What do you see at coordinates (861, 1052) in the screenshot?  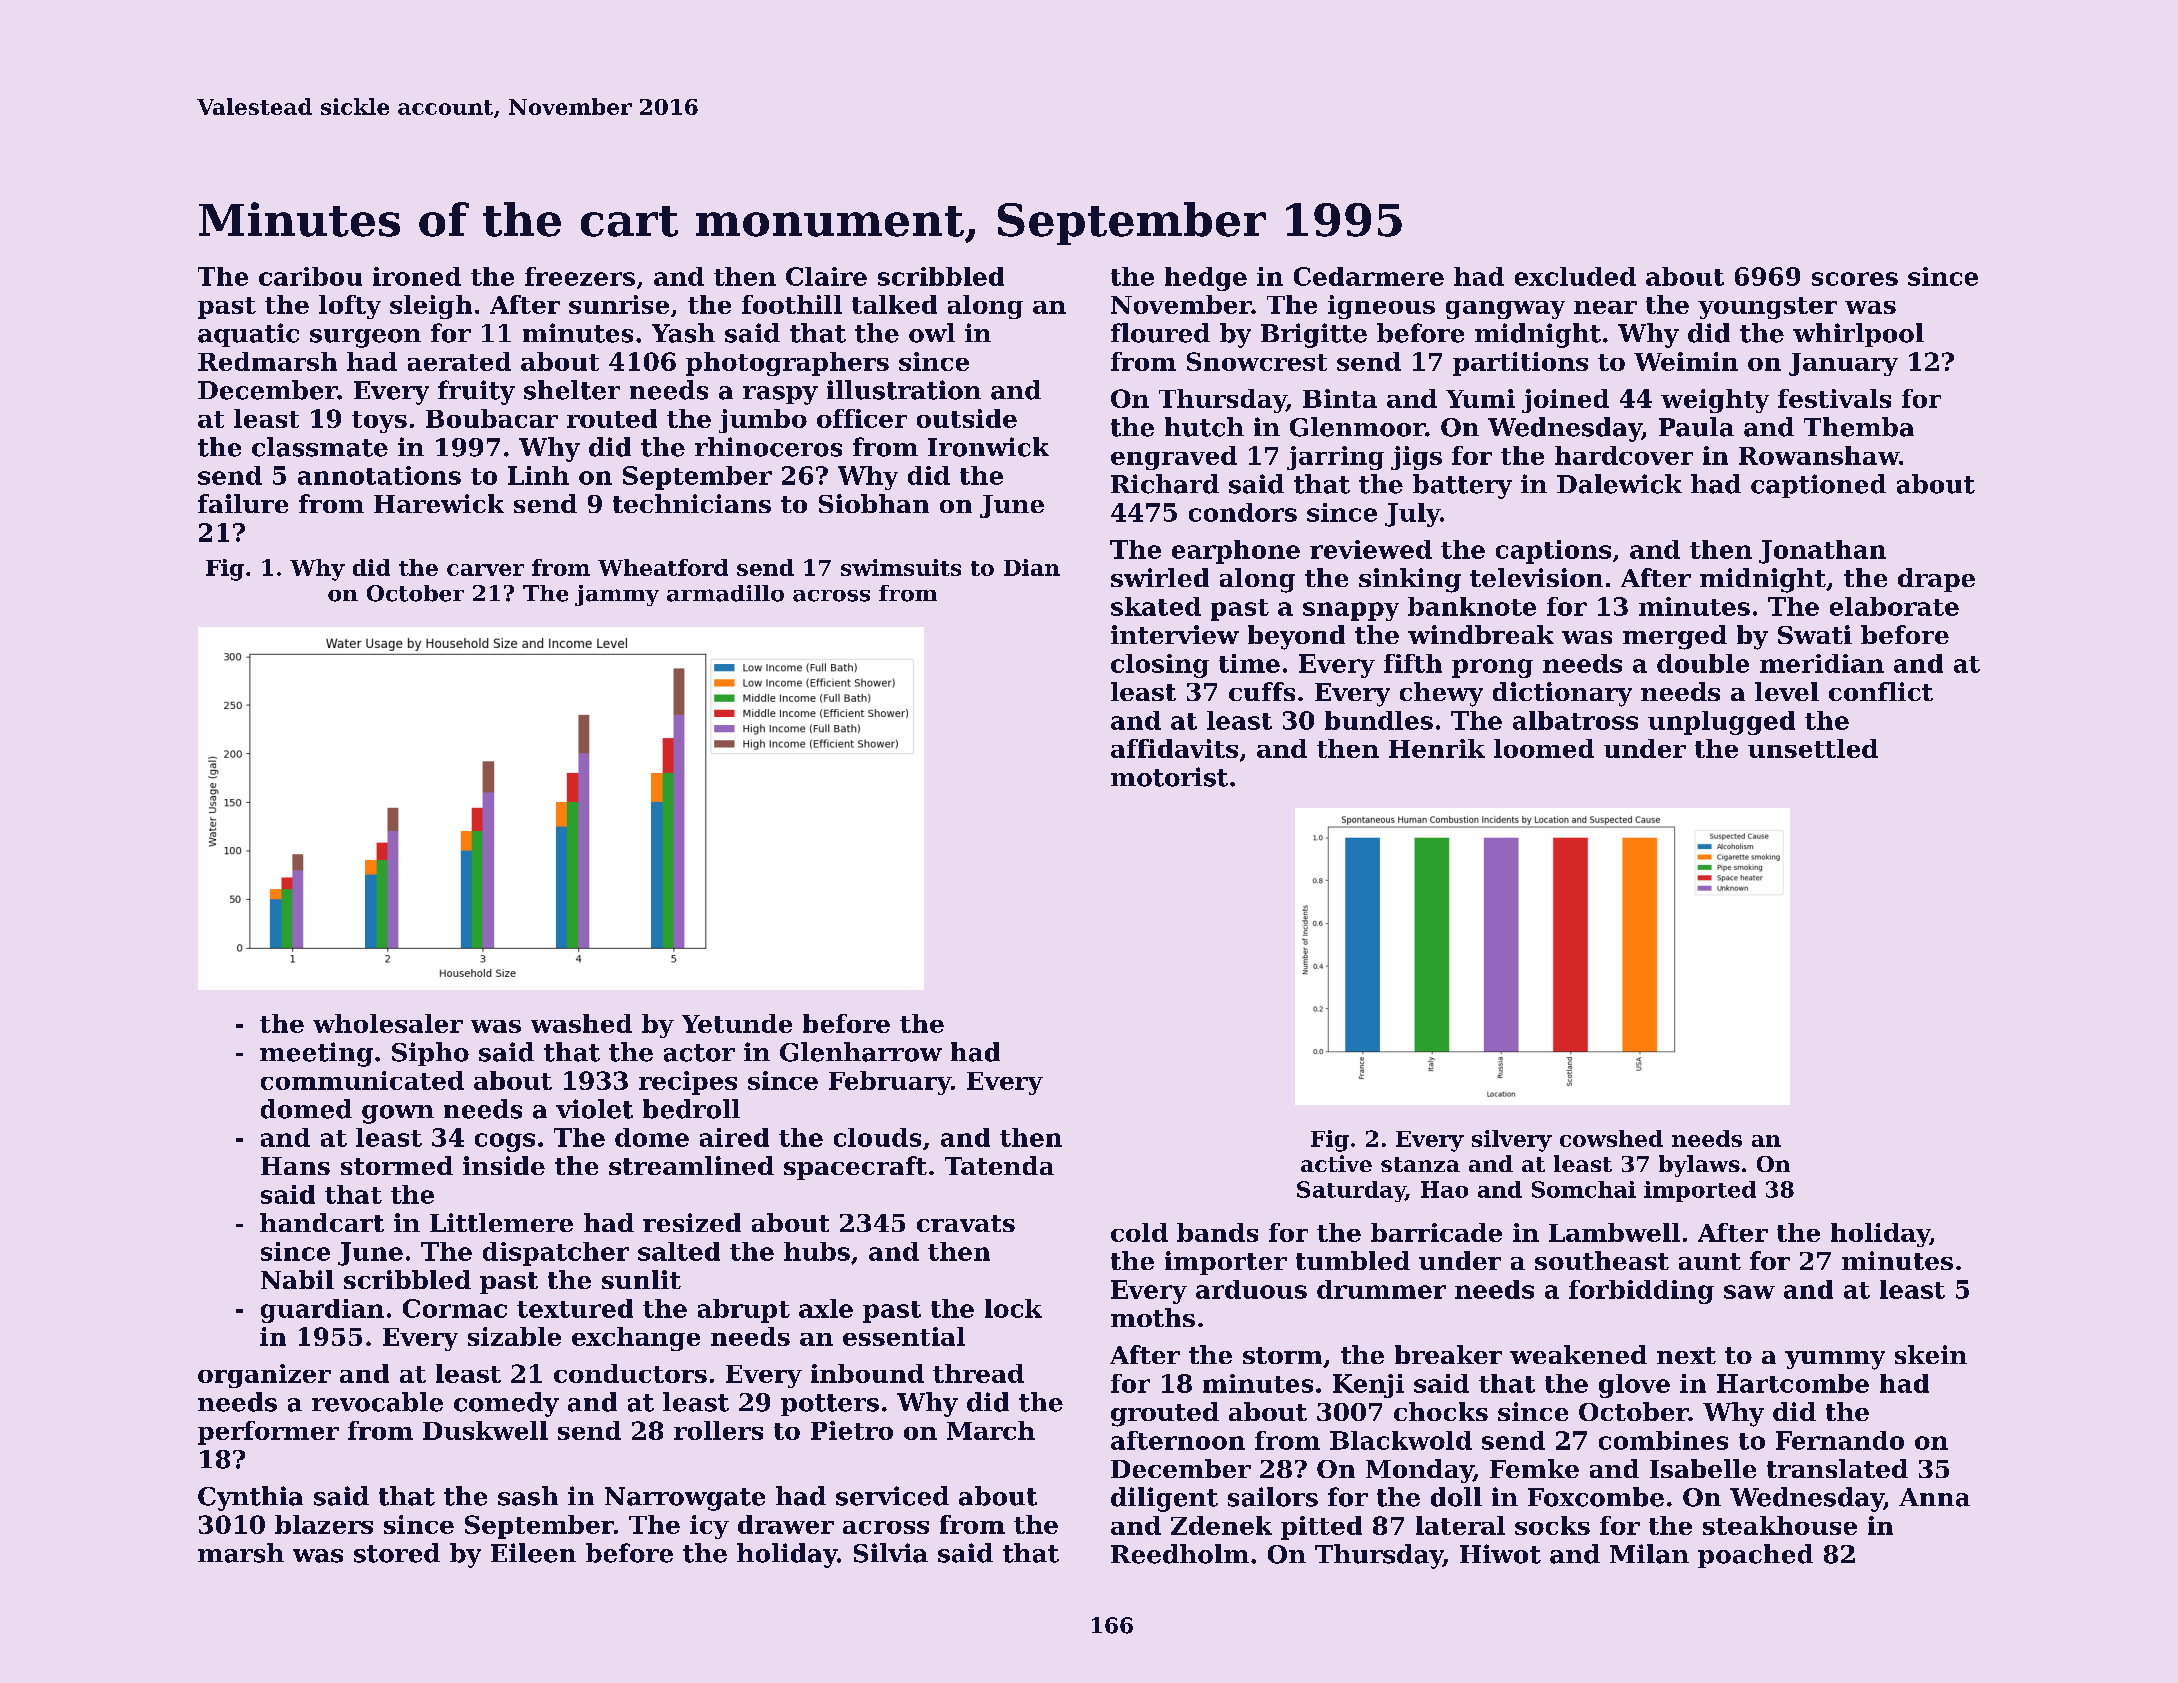 I see `Glenharrow` at bounding box center [861, 1052].
